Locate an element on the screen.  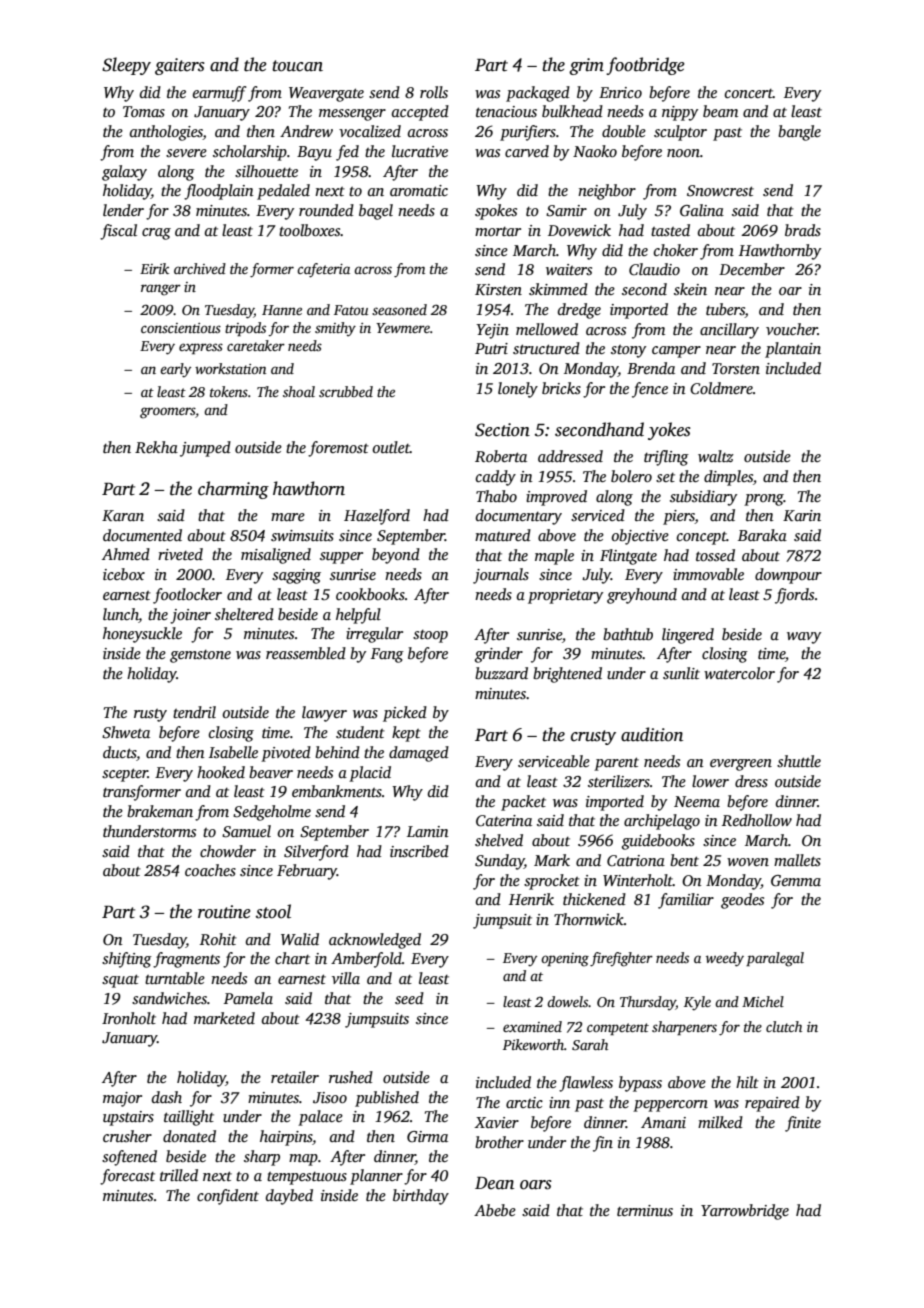
Hazelford is located at coordinates (377, 517).
